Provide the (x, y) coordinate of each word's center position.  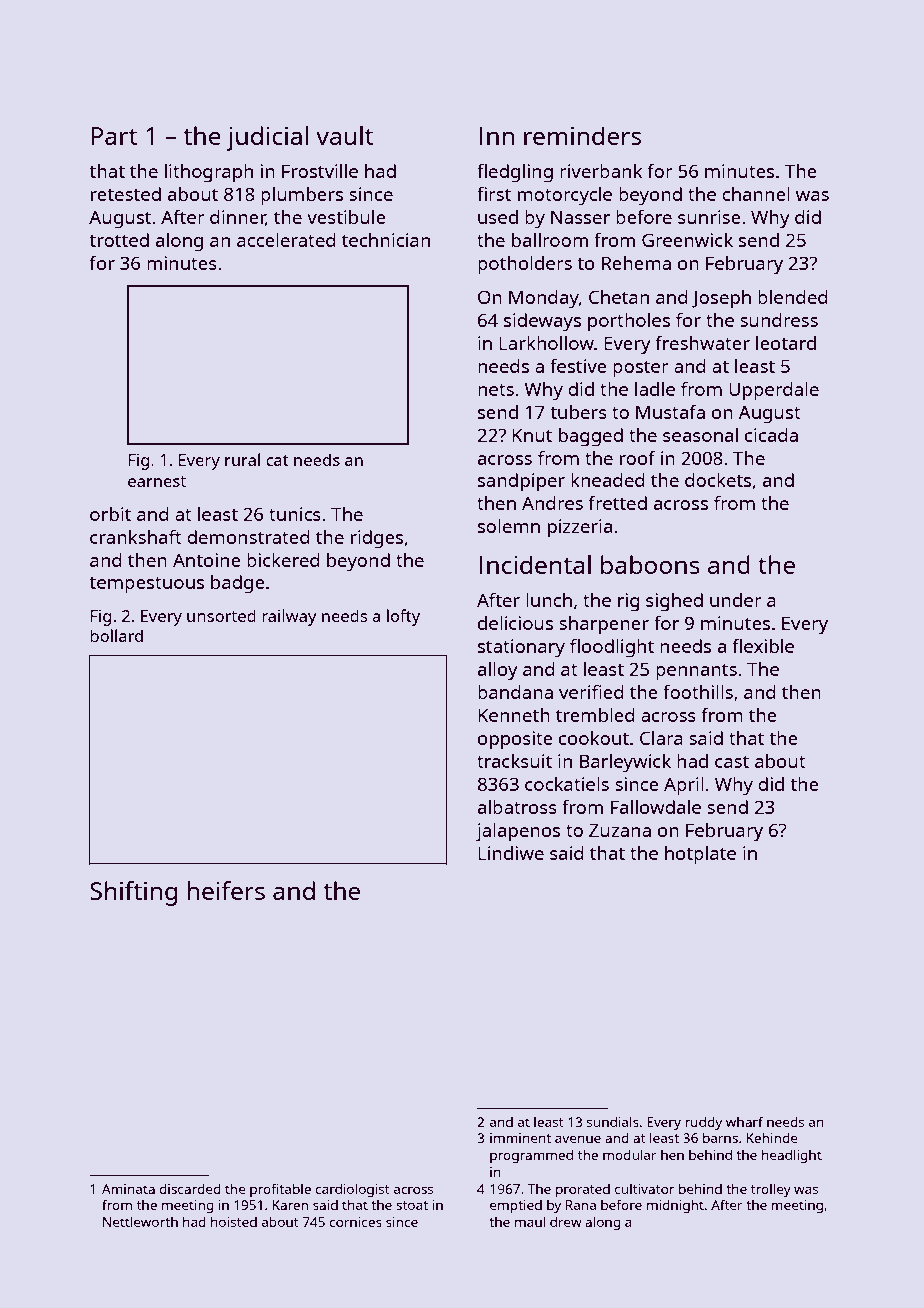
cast (732, 762)
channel (756, 194)
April (684, 786)
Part (114, 136)
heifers (226, 890)
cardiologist (352, 1190)
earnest (157, 481)
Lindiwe (511, 853)
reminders (582, 135)
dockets (718, 480)
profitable (280, 1190)
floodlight (612, 648)
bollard (116, 635)
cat (277, 460)
